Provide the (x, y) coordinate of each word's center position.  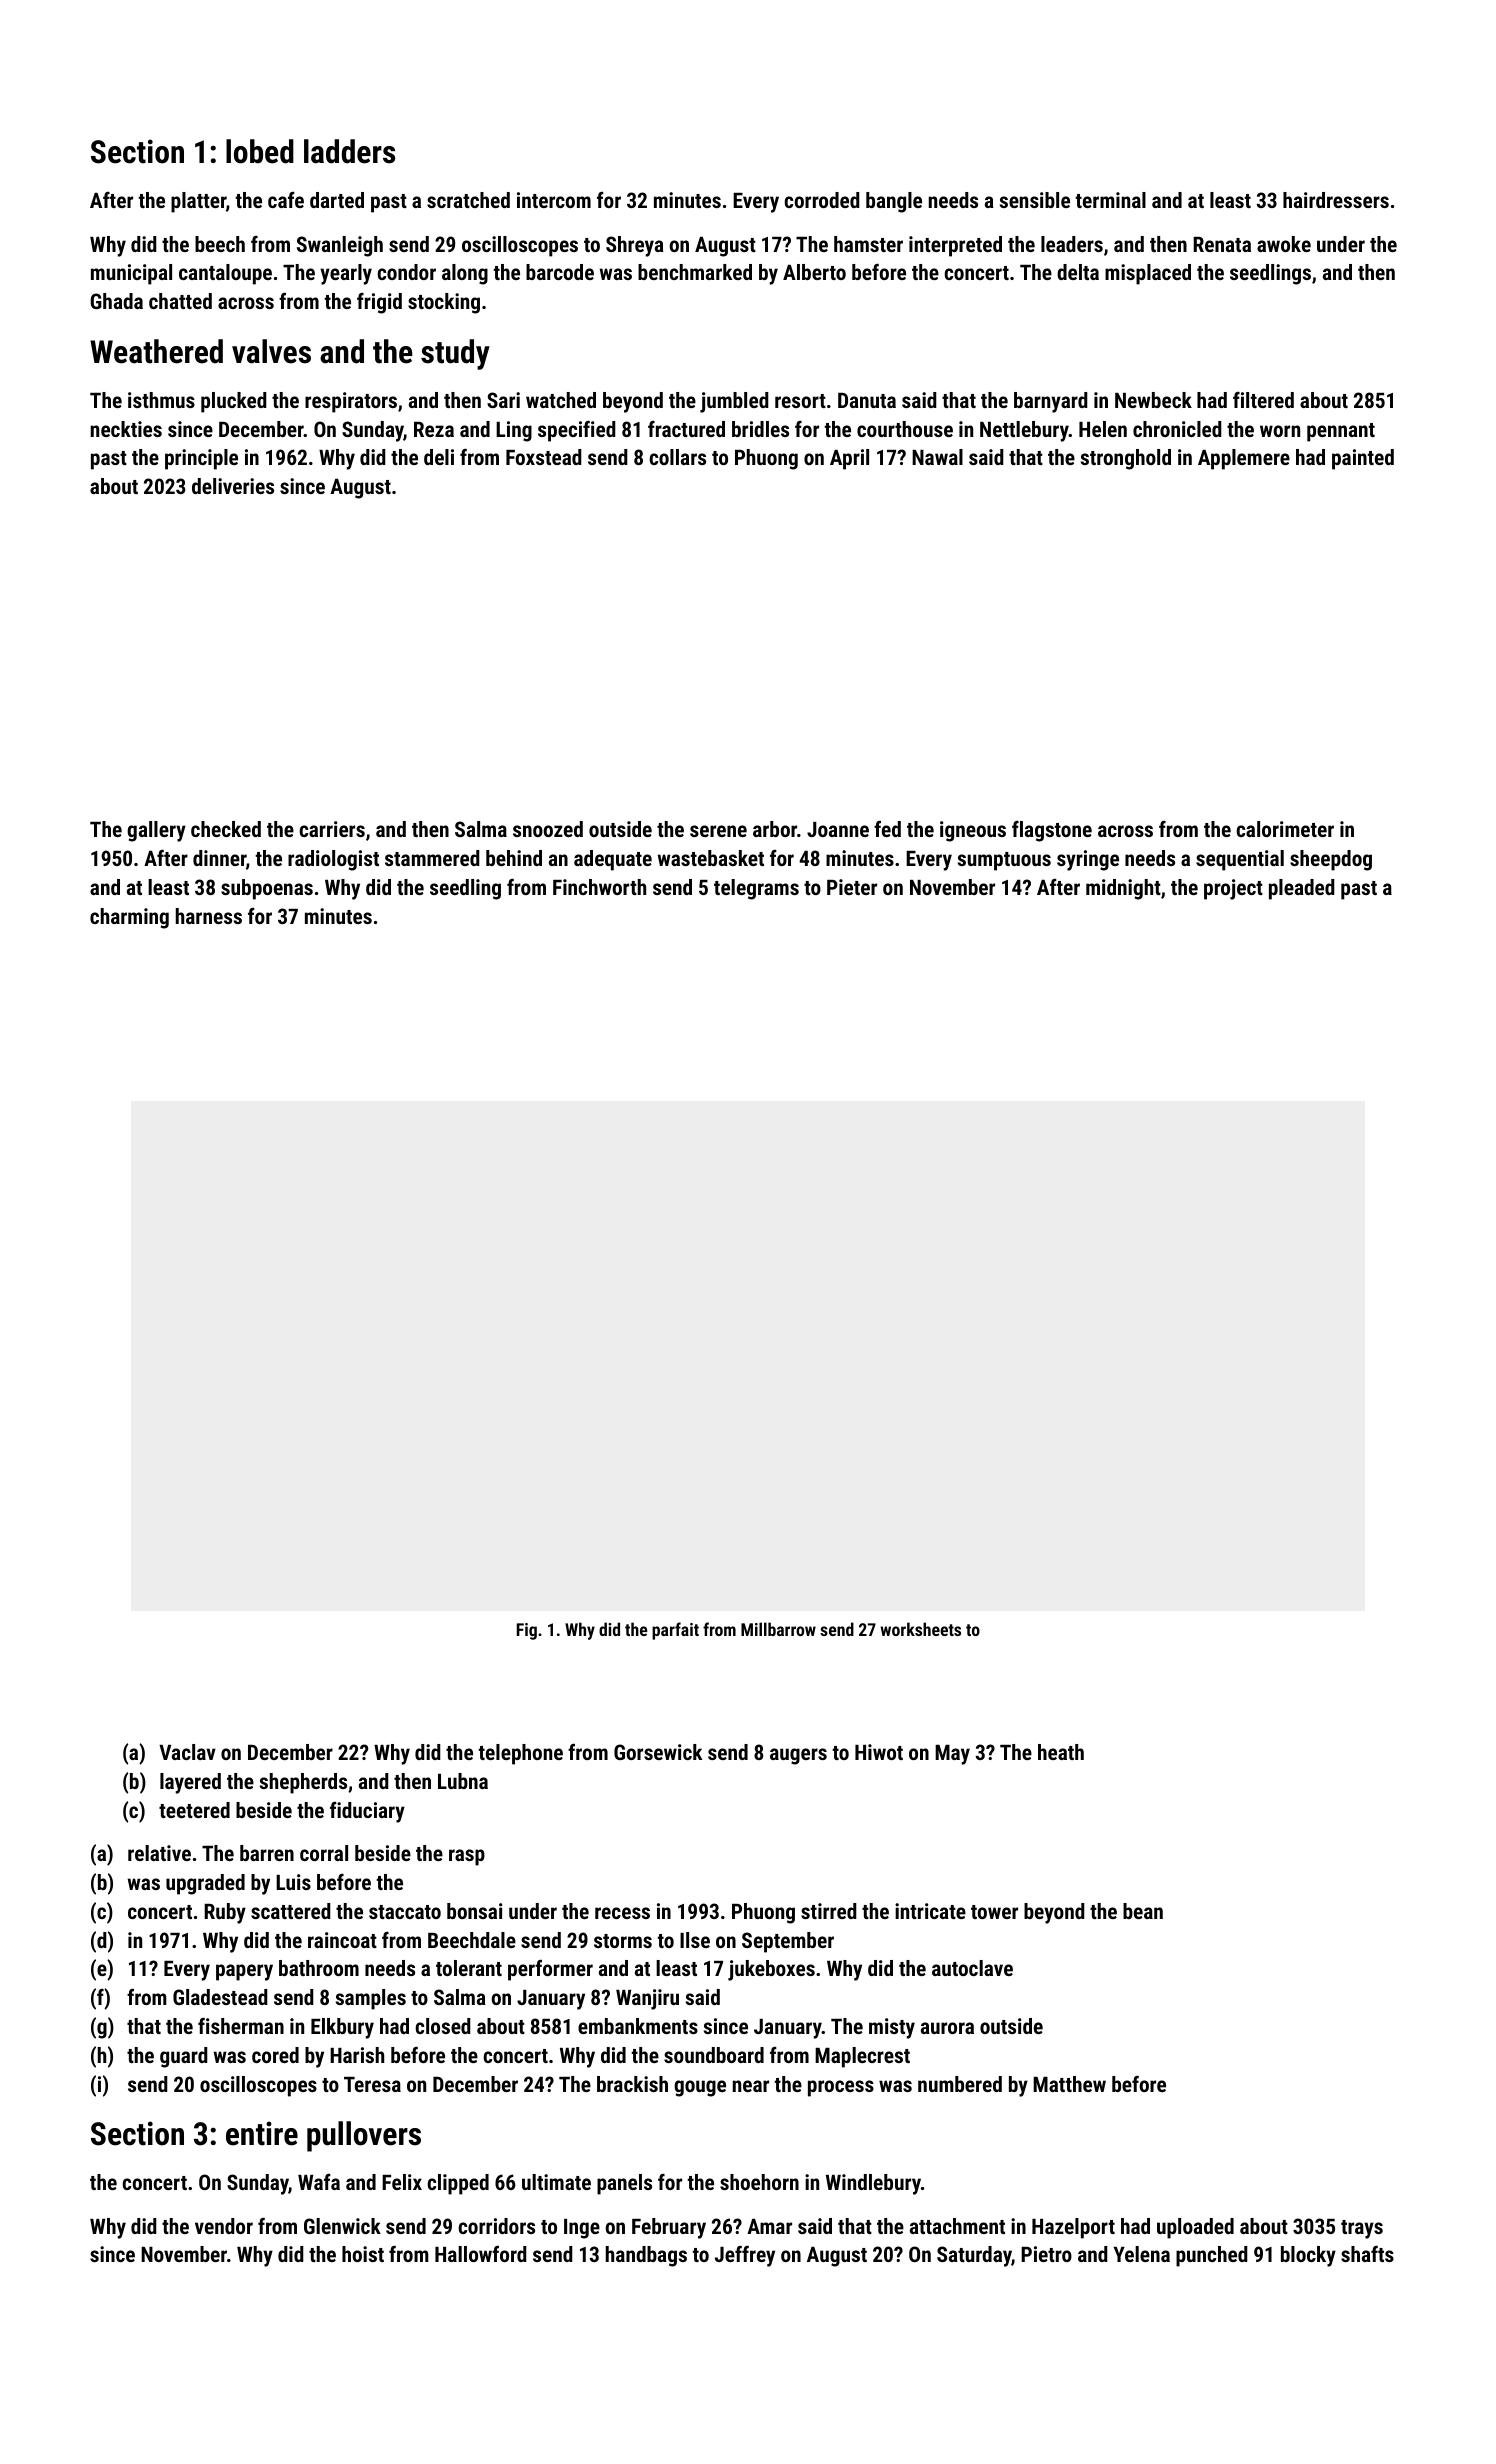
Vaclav (187, 1752)
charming (129, 918)
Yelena (1141, 2254)
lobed (260, 151)
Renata (1222, 244)
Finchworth (599, 887)
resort (800, 401)
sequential (1240, 860)
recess (622, 1913)
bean (1143, 1911)
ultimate (556, 2182)
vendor (224, 2226)
